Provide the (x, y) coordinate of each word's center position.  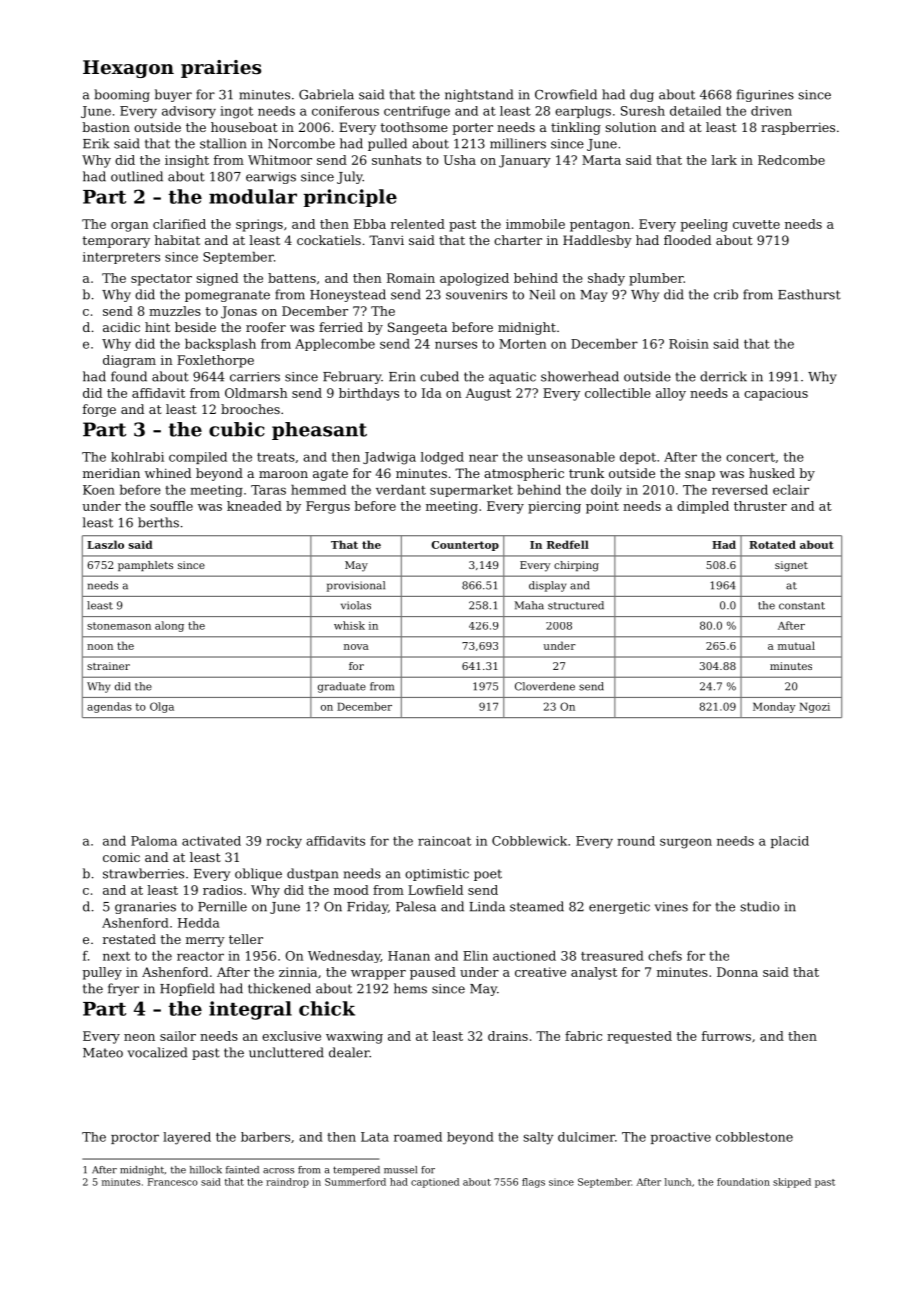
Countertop (465, 546)
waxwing (354, 1037)
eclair (791, 490)
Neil (542, 294)
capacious (776, 394)
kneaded (254, 506)
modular (253, 196)
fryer (123, 989)
